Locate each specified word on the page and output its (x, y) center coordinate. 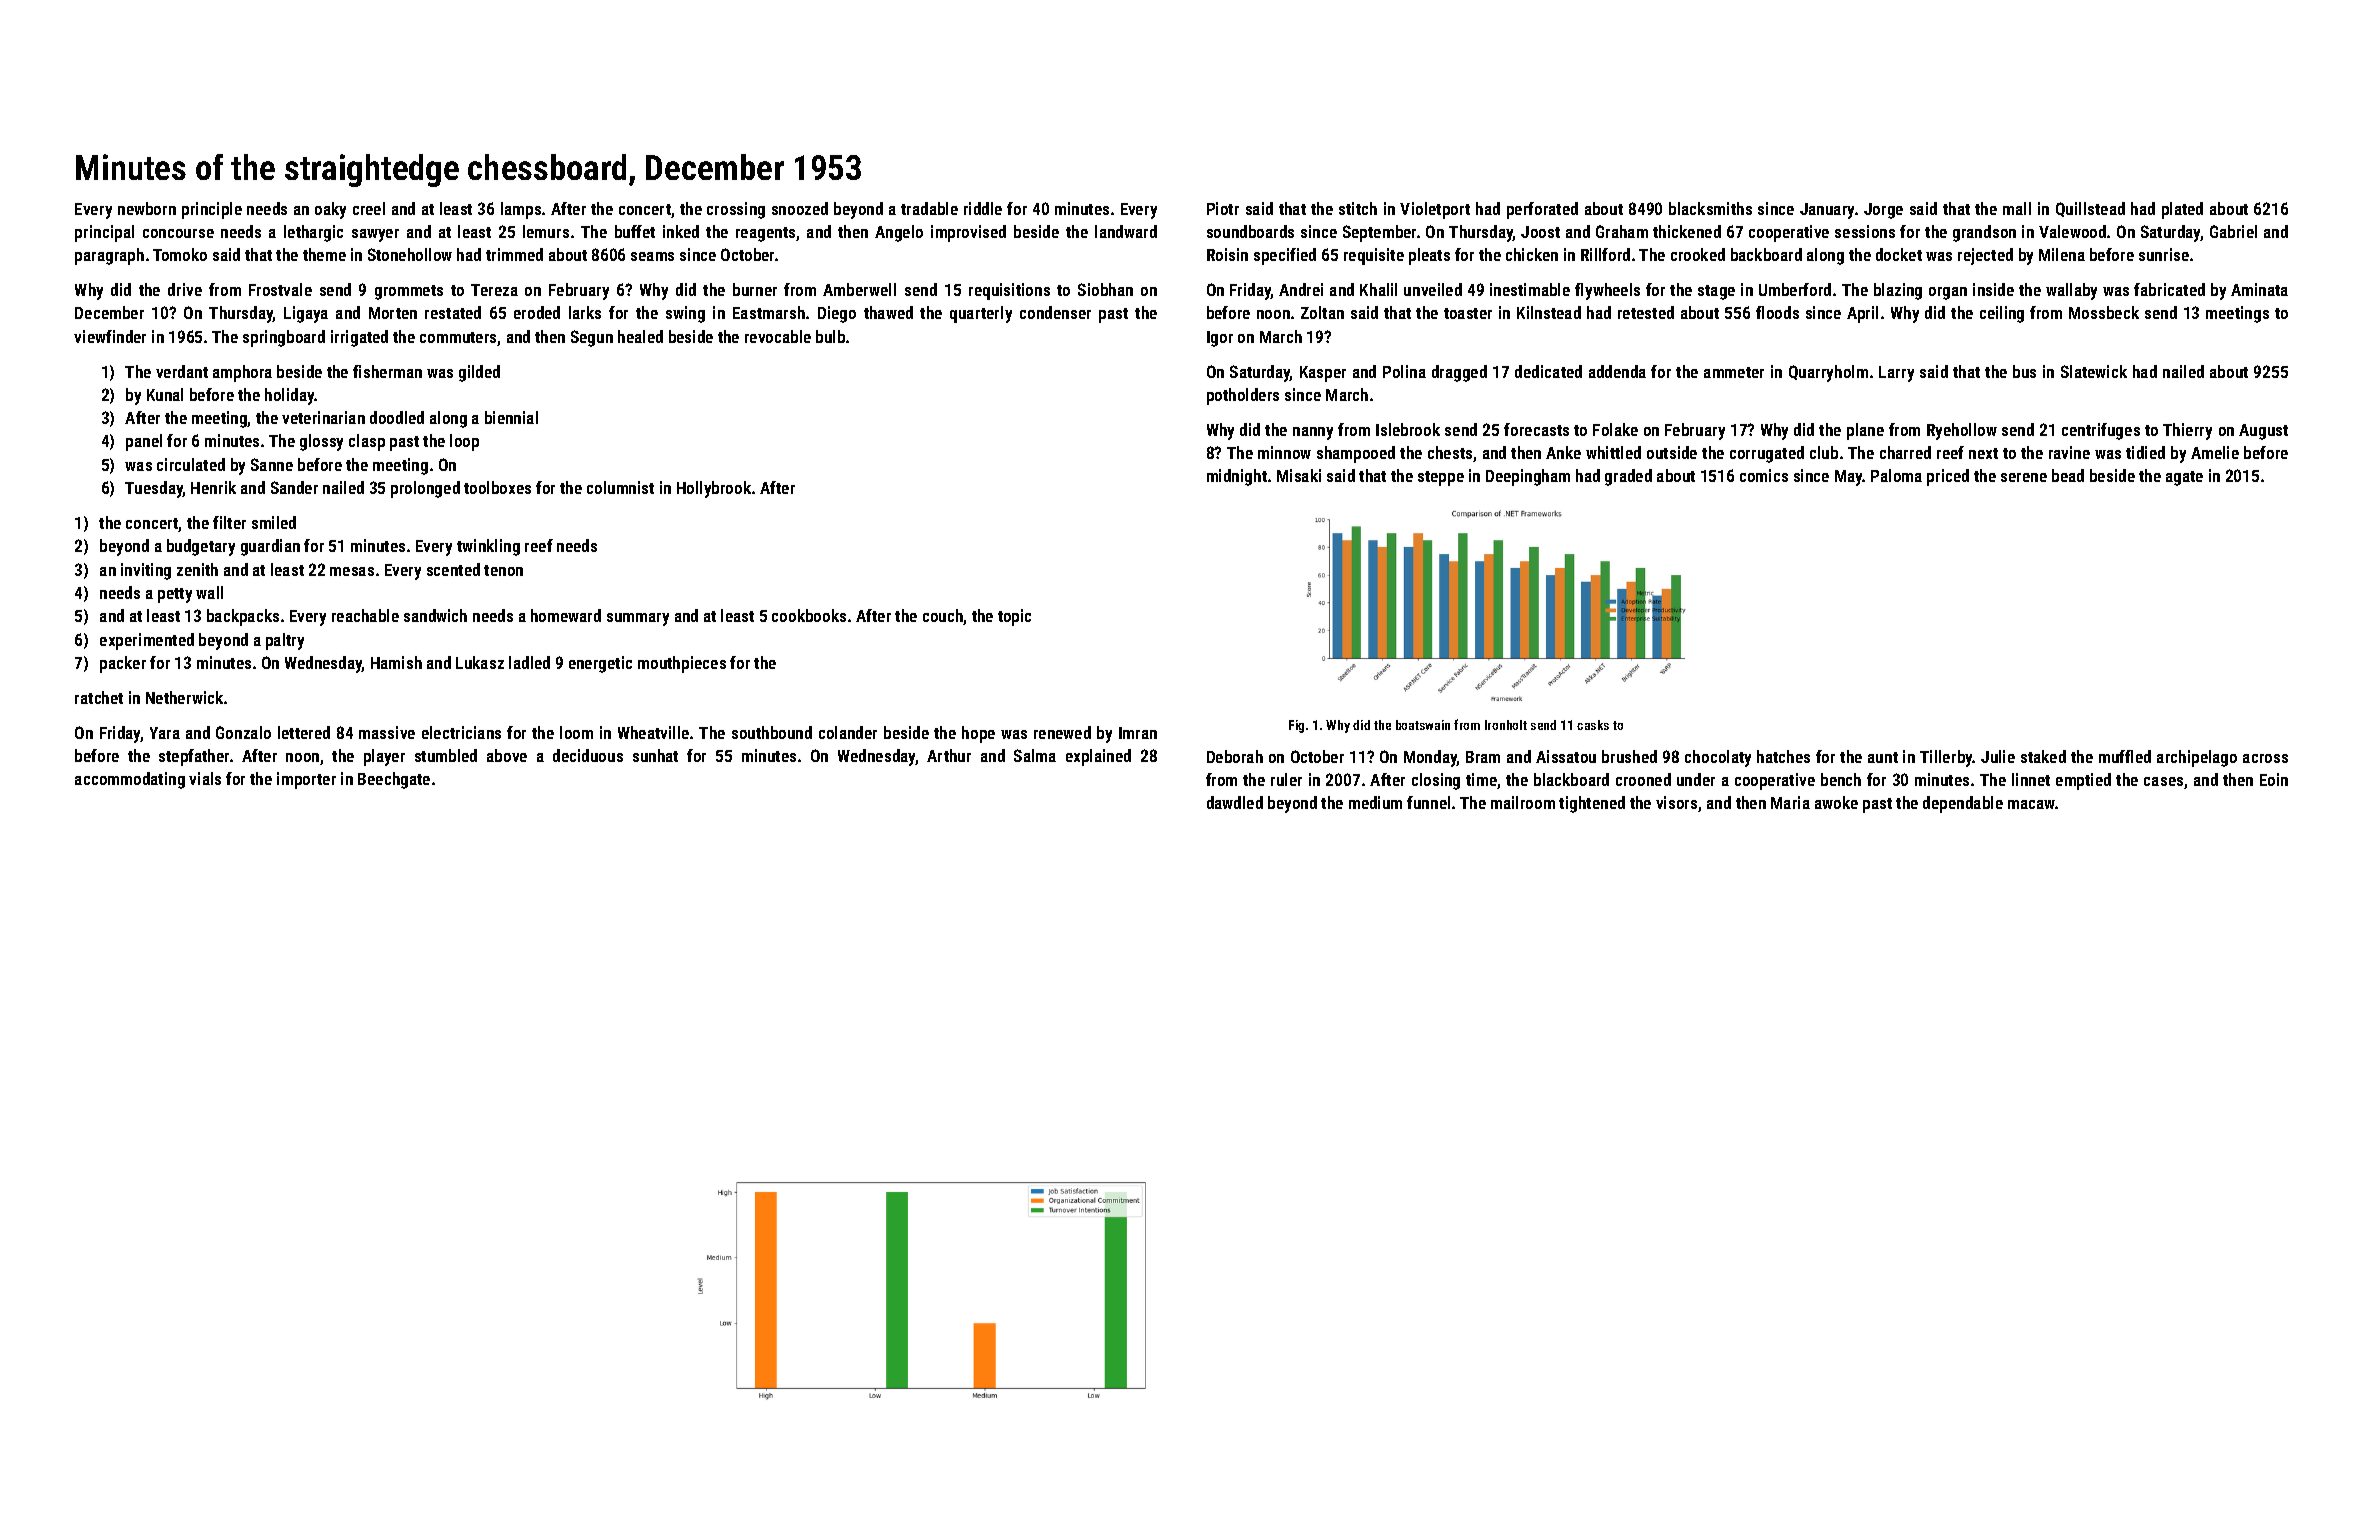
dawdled (1235, 802)
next (1983, 453)
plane (1865, 431)
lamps (521, 210)
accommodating (130, 780)
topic (1014, 617)
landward (1126, 231)
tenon (503, 570)
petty (175, 595)
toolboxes (497, 487)
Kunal (165, 394)
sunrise (2164, 254)
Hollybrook (714, 489)
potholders (1243, 396)
